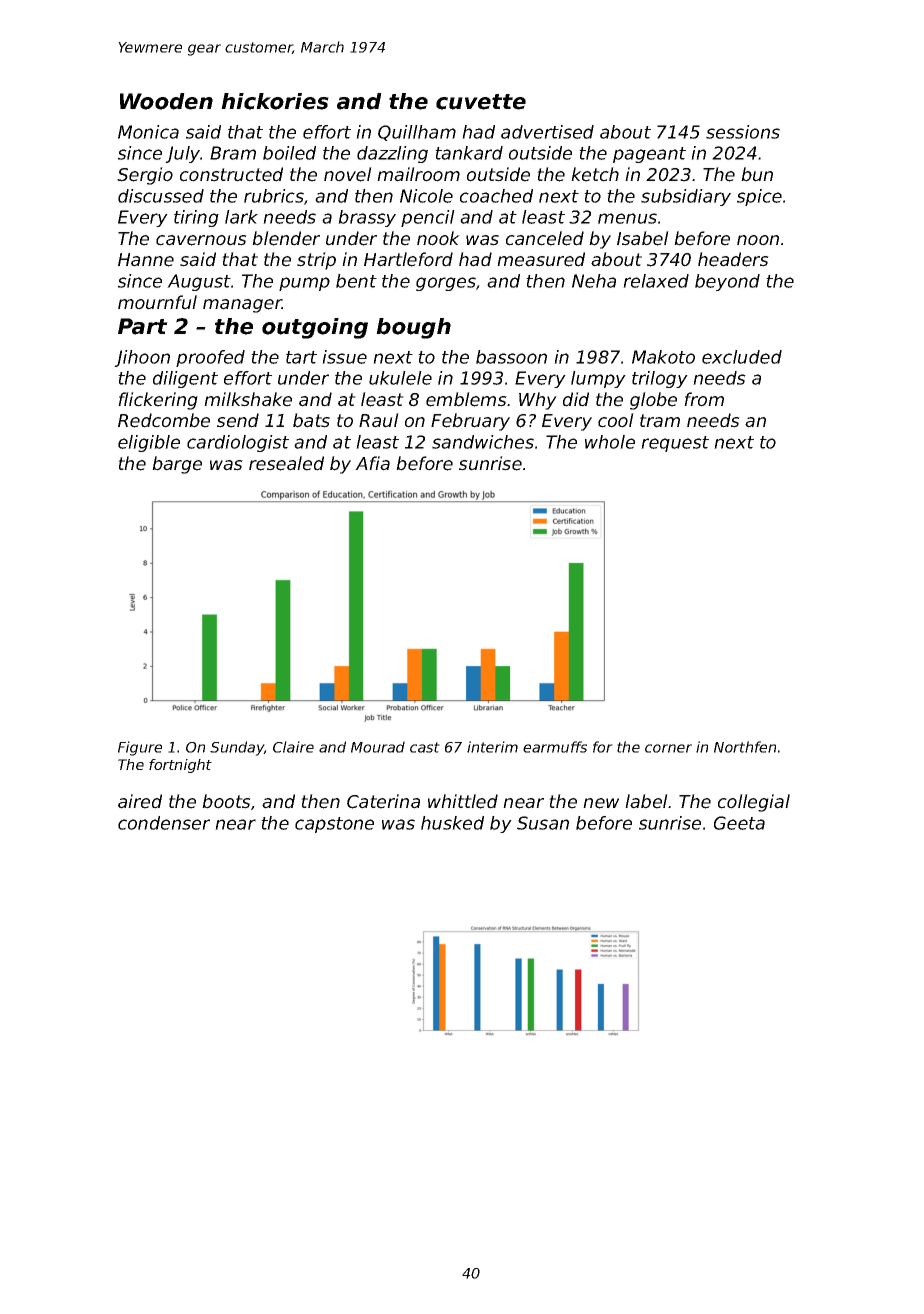  I want to click on noon, so click(758, 240).
